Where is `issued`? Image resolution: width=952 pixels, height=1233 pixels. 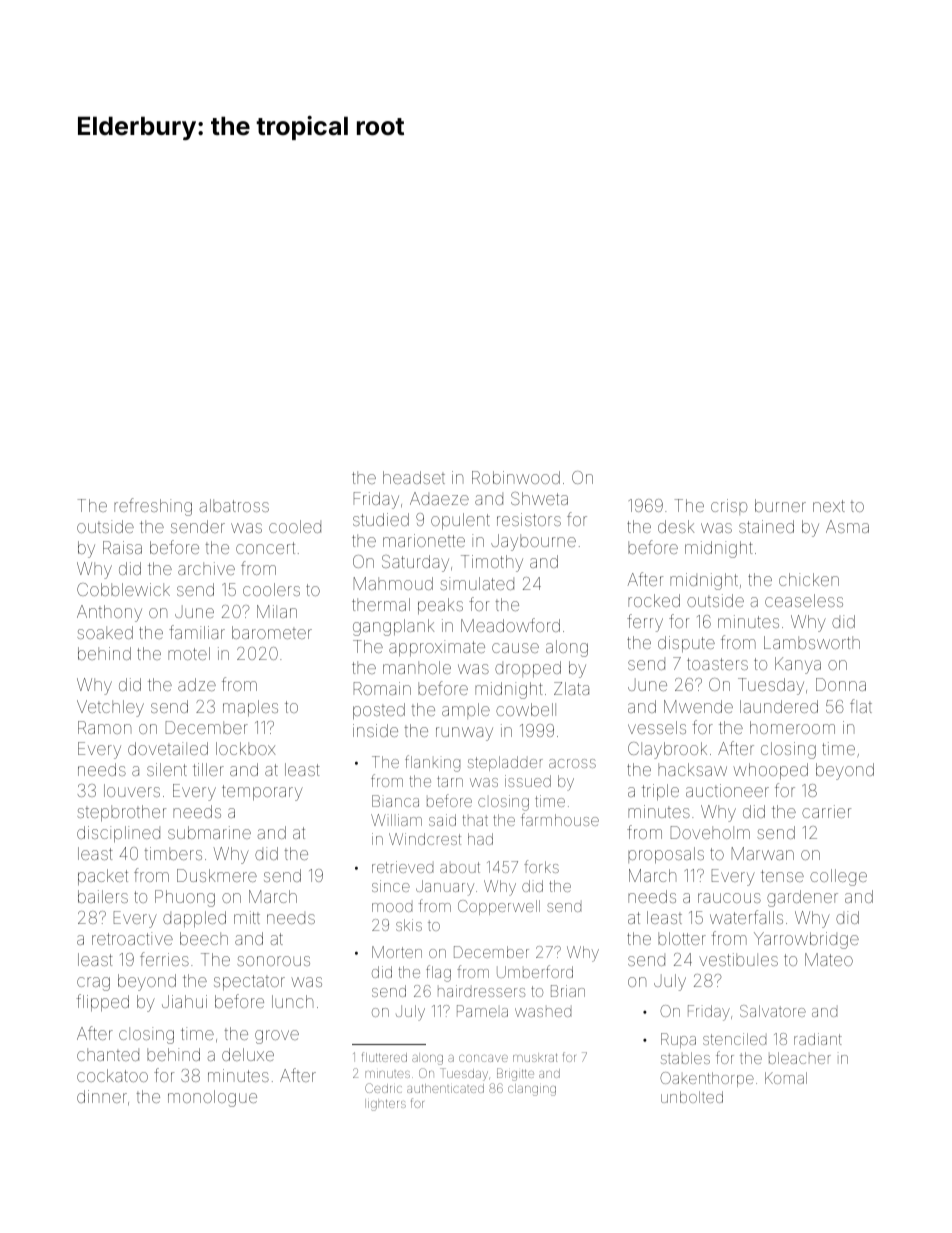 issued is located at coordinates (528, 781).
